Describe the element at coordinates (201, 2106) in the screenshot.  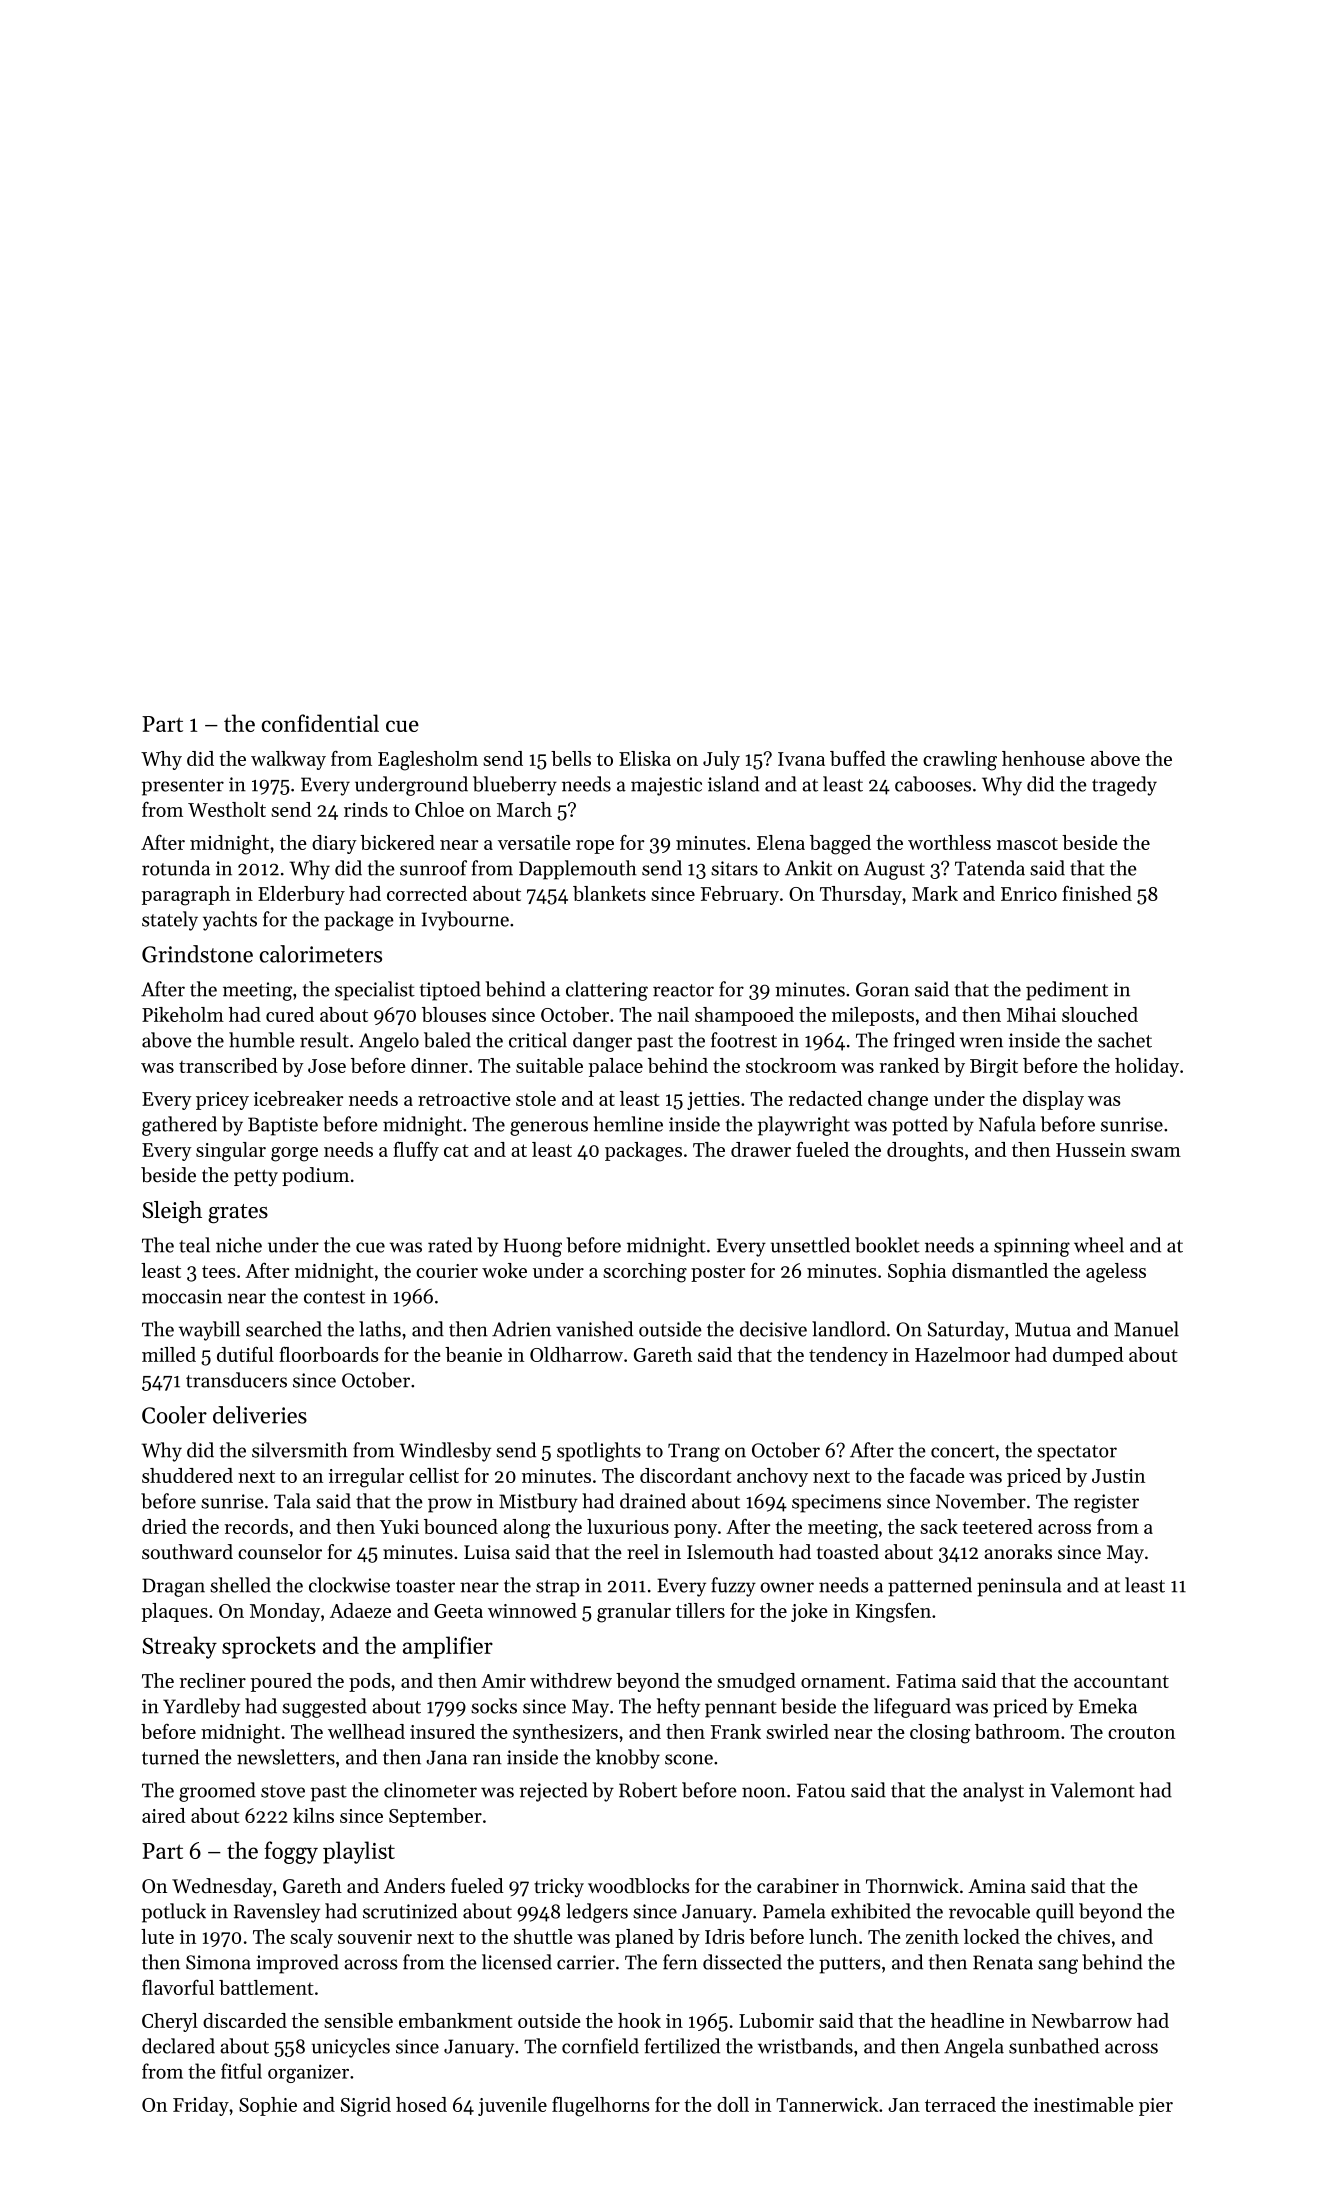
I see `Friday` at that location.
